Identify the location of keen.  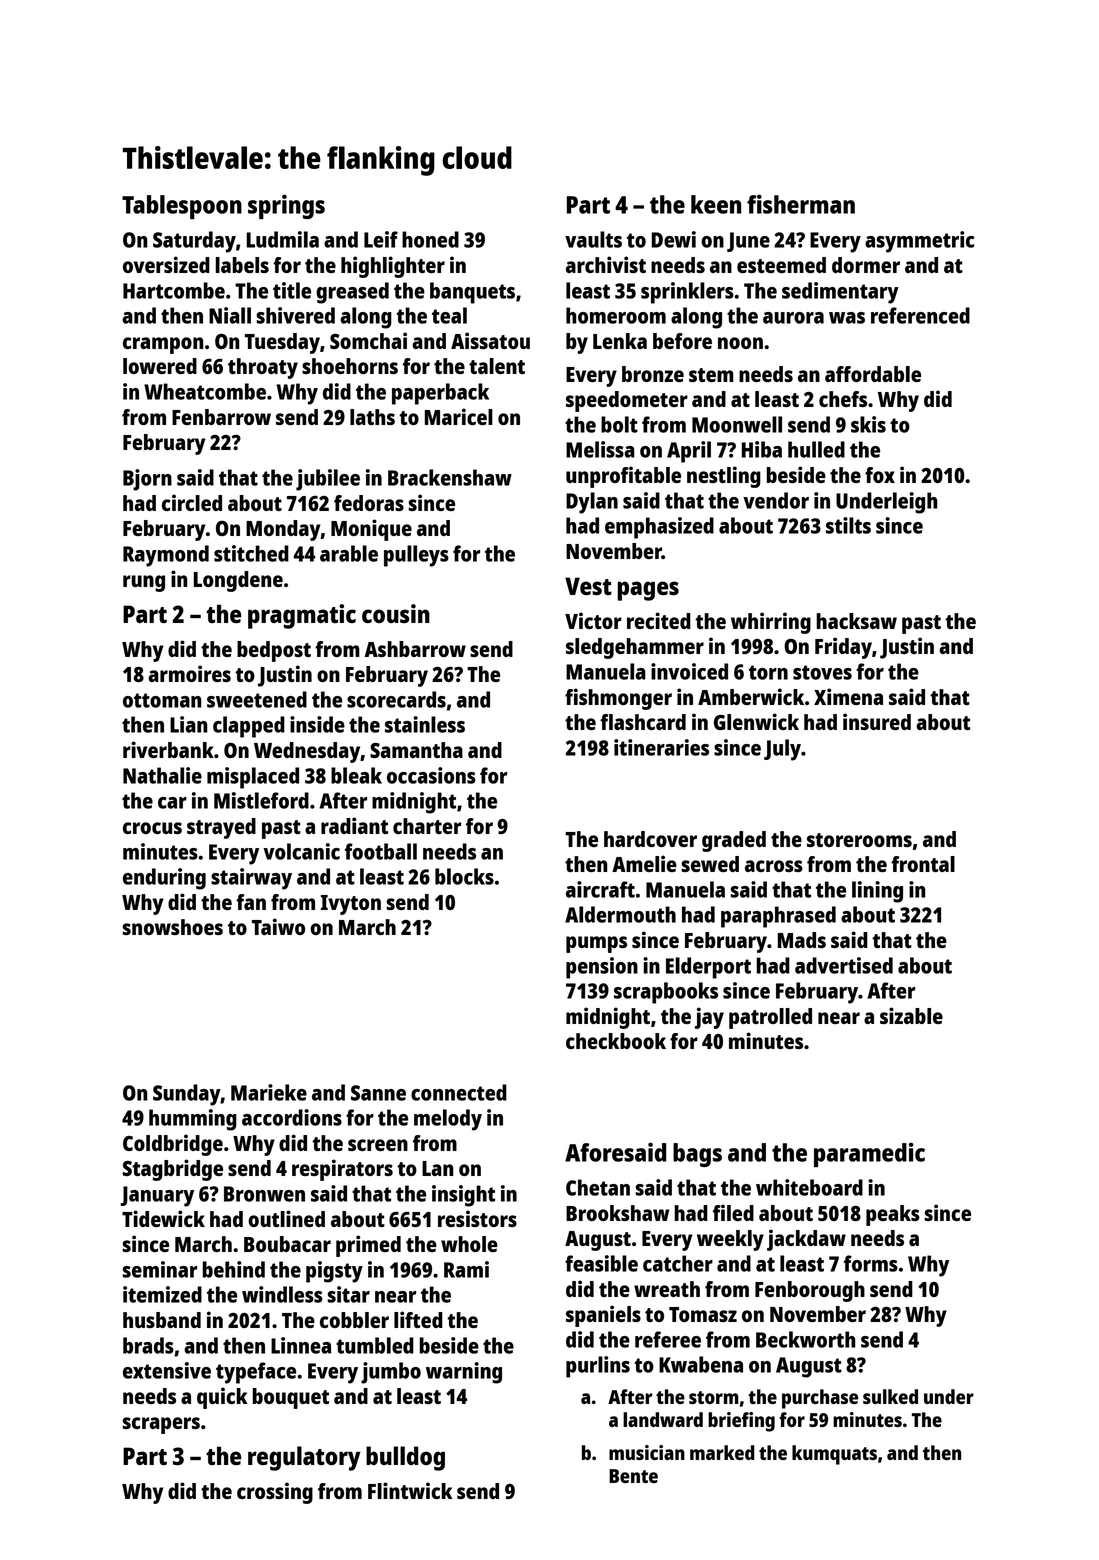
(716, 204).
